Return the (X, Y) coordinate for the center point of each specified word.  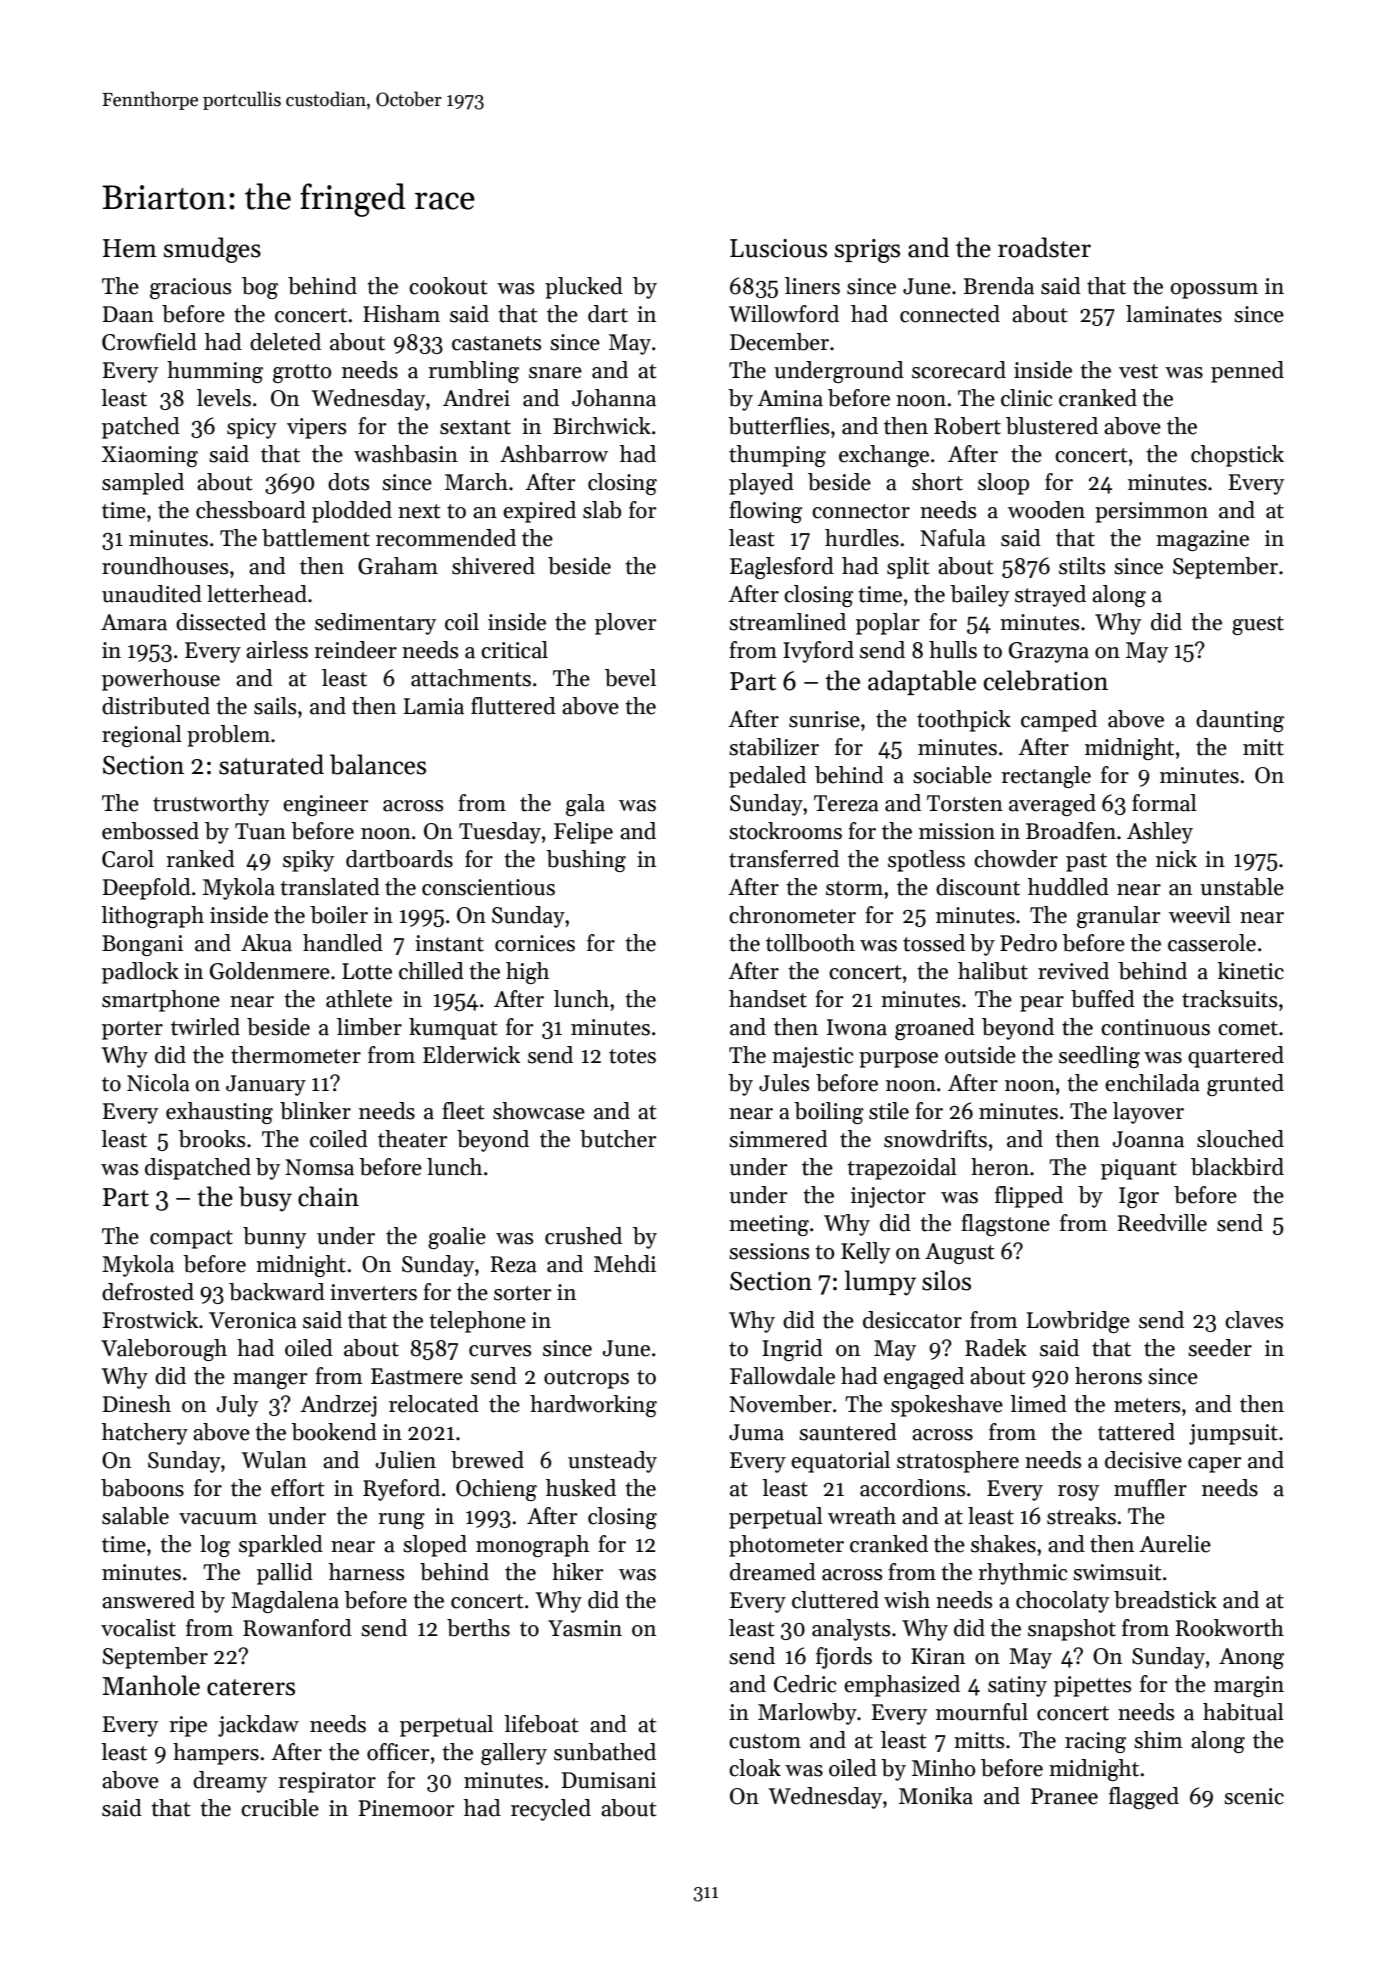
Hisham (401, 314)
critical (514, 650)
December (779, 342)
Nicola (158, 1083)
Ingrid (792, 1350)
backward (277, 1292)
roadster (1044, 247)
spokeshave (947, 1406)
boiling (829, 1113)
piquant (1139, 1169)
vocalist (138, 1628)
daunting (1240, 721)
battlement (316, 538)
